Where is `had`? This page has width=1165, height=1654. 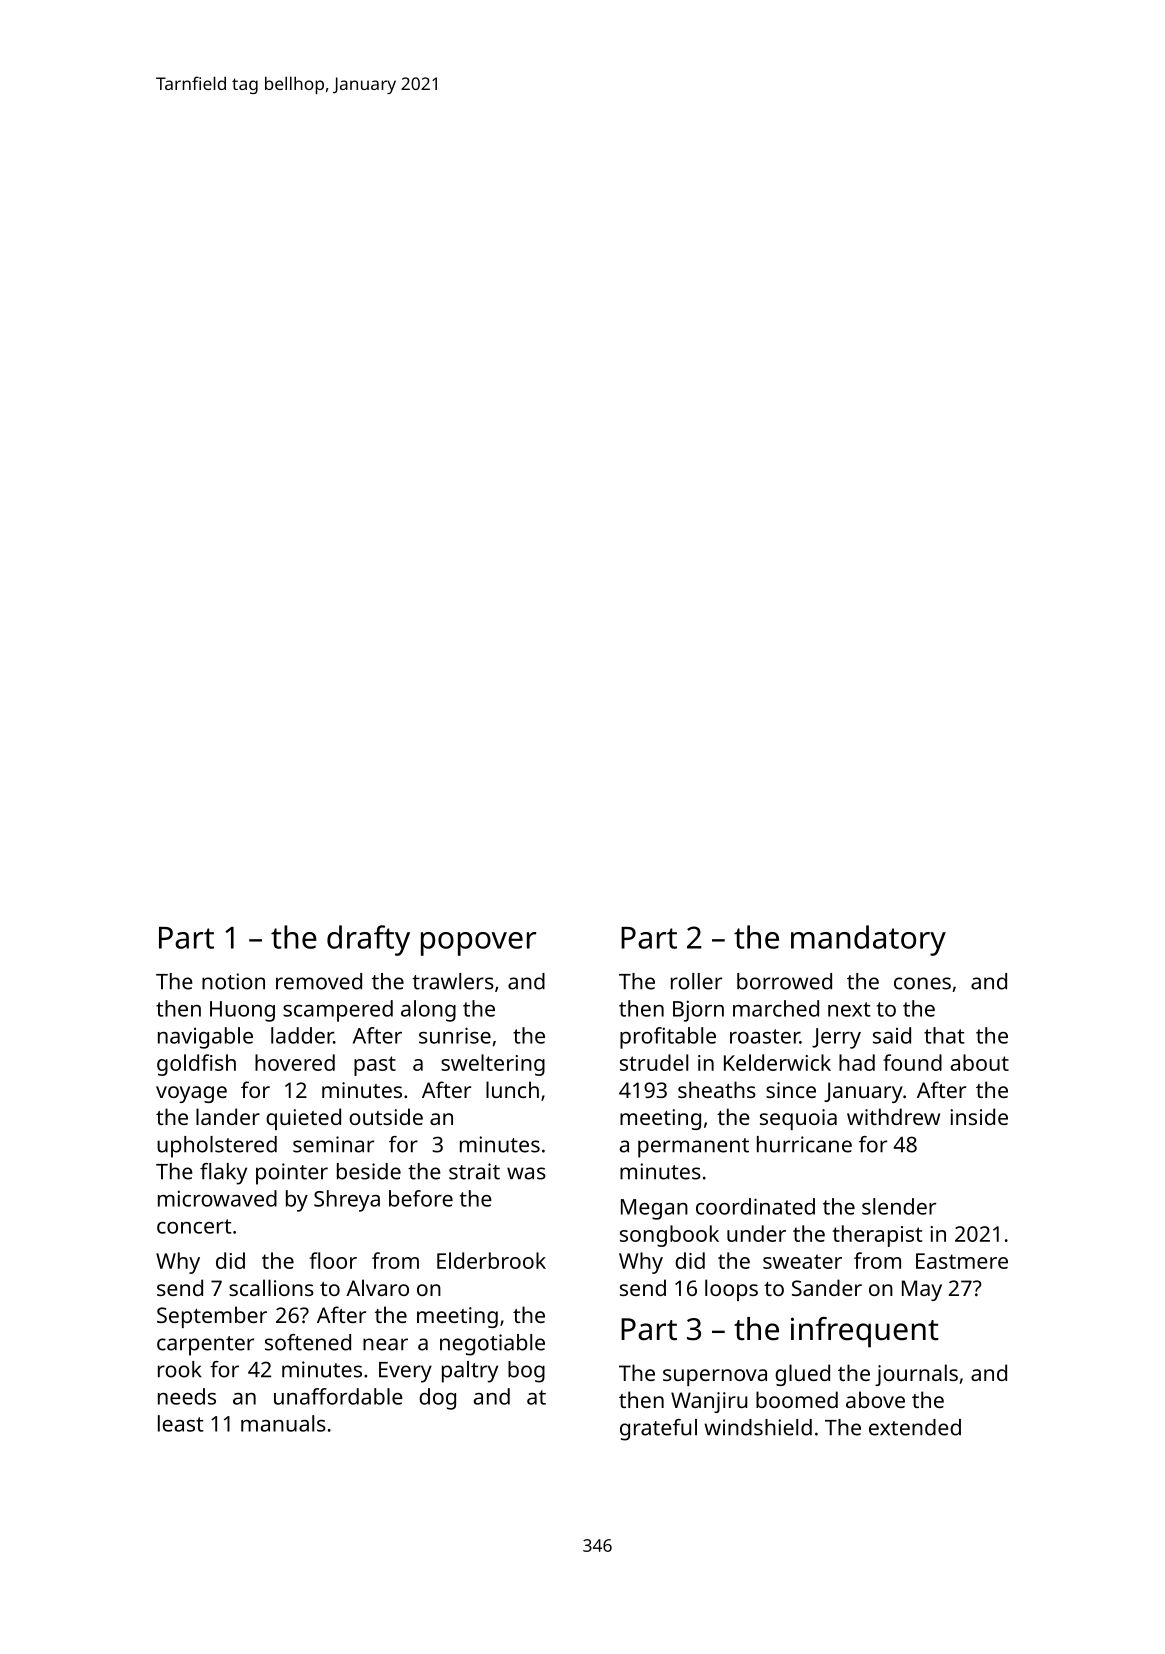
had is located at coordinates (857, 1062).
